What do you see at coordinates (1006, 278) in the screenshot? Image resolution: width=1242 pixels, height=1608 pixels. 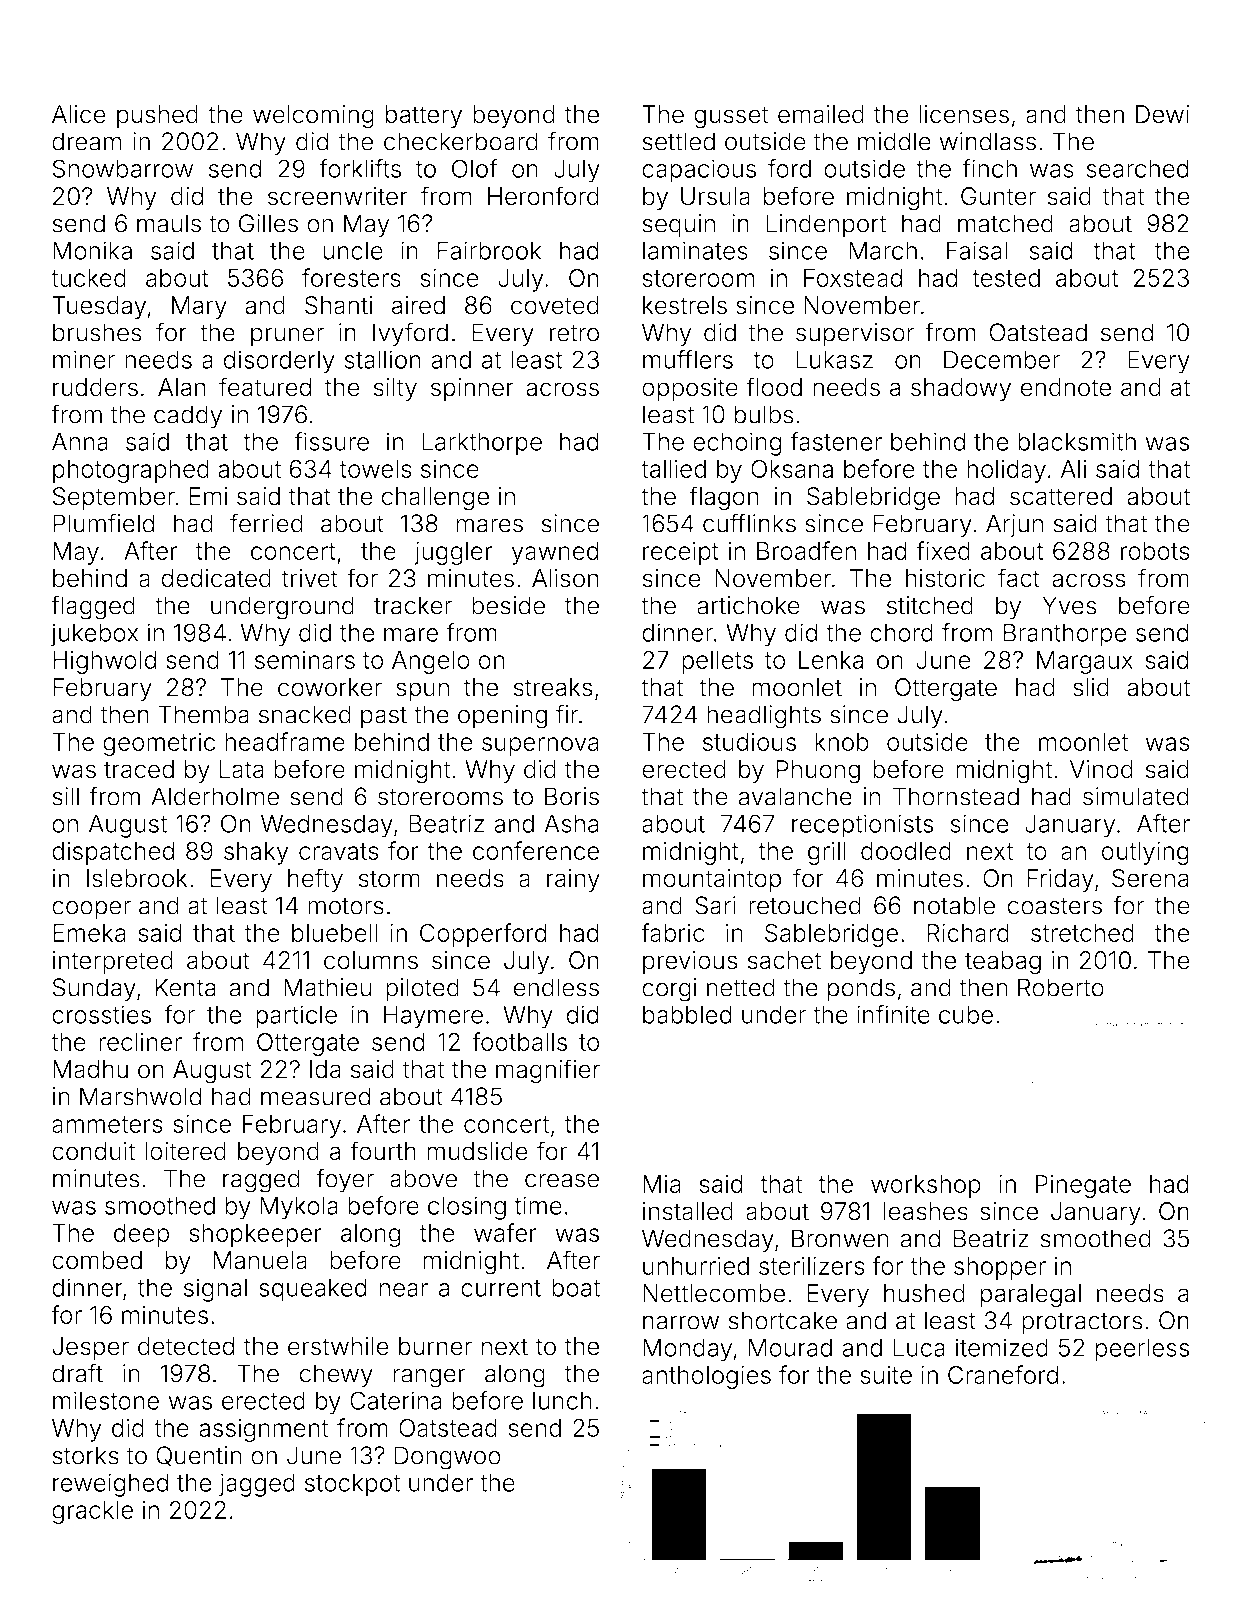 I see `tested` at bounding box center [1006, 278].
